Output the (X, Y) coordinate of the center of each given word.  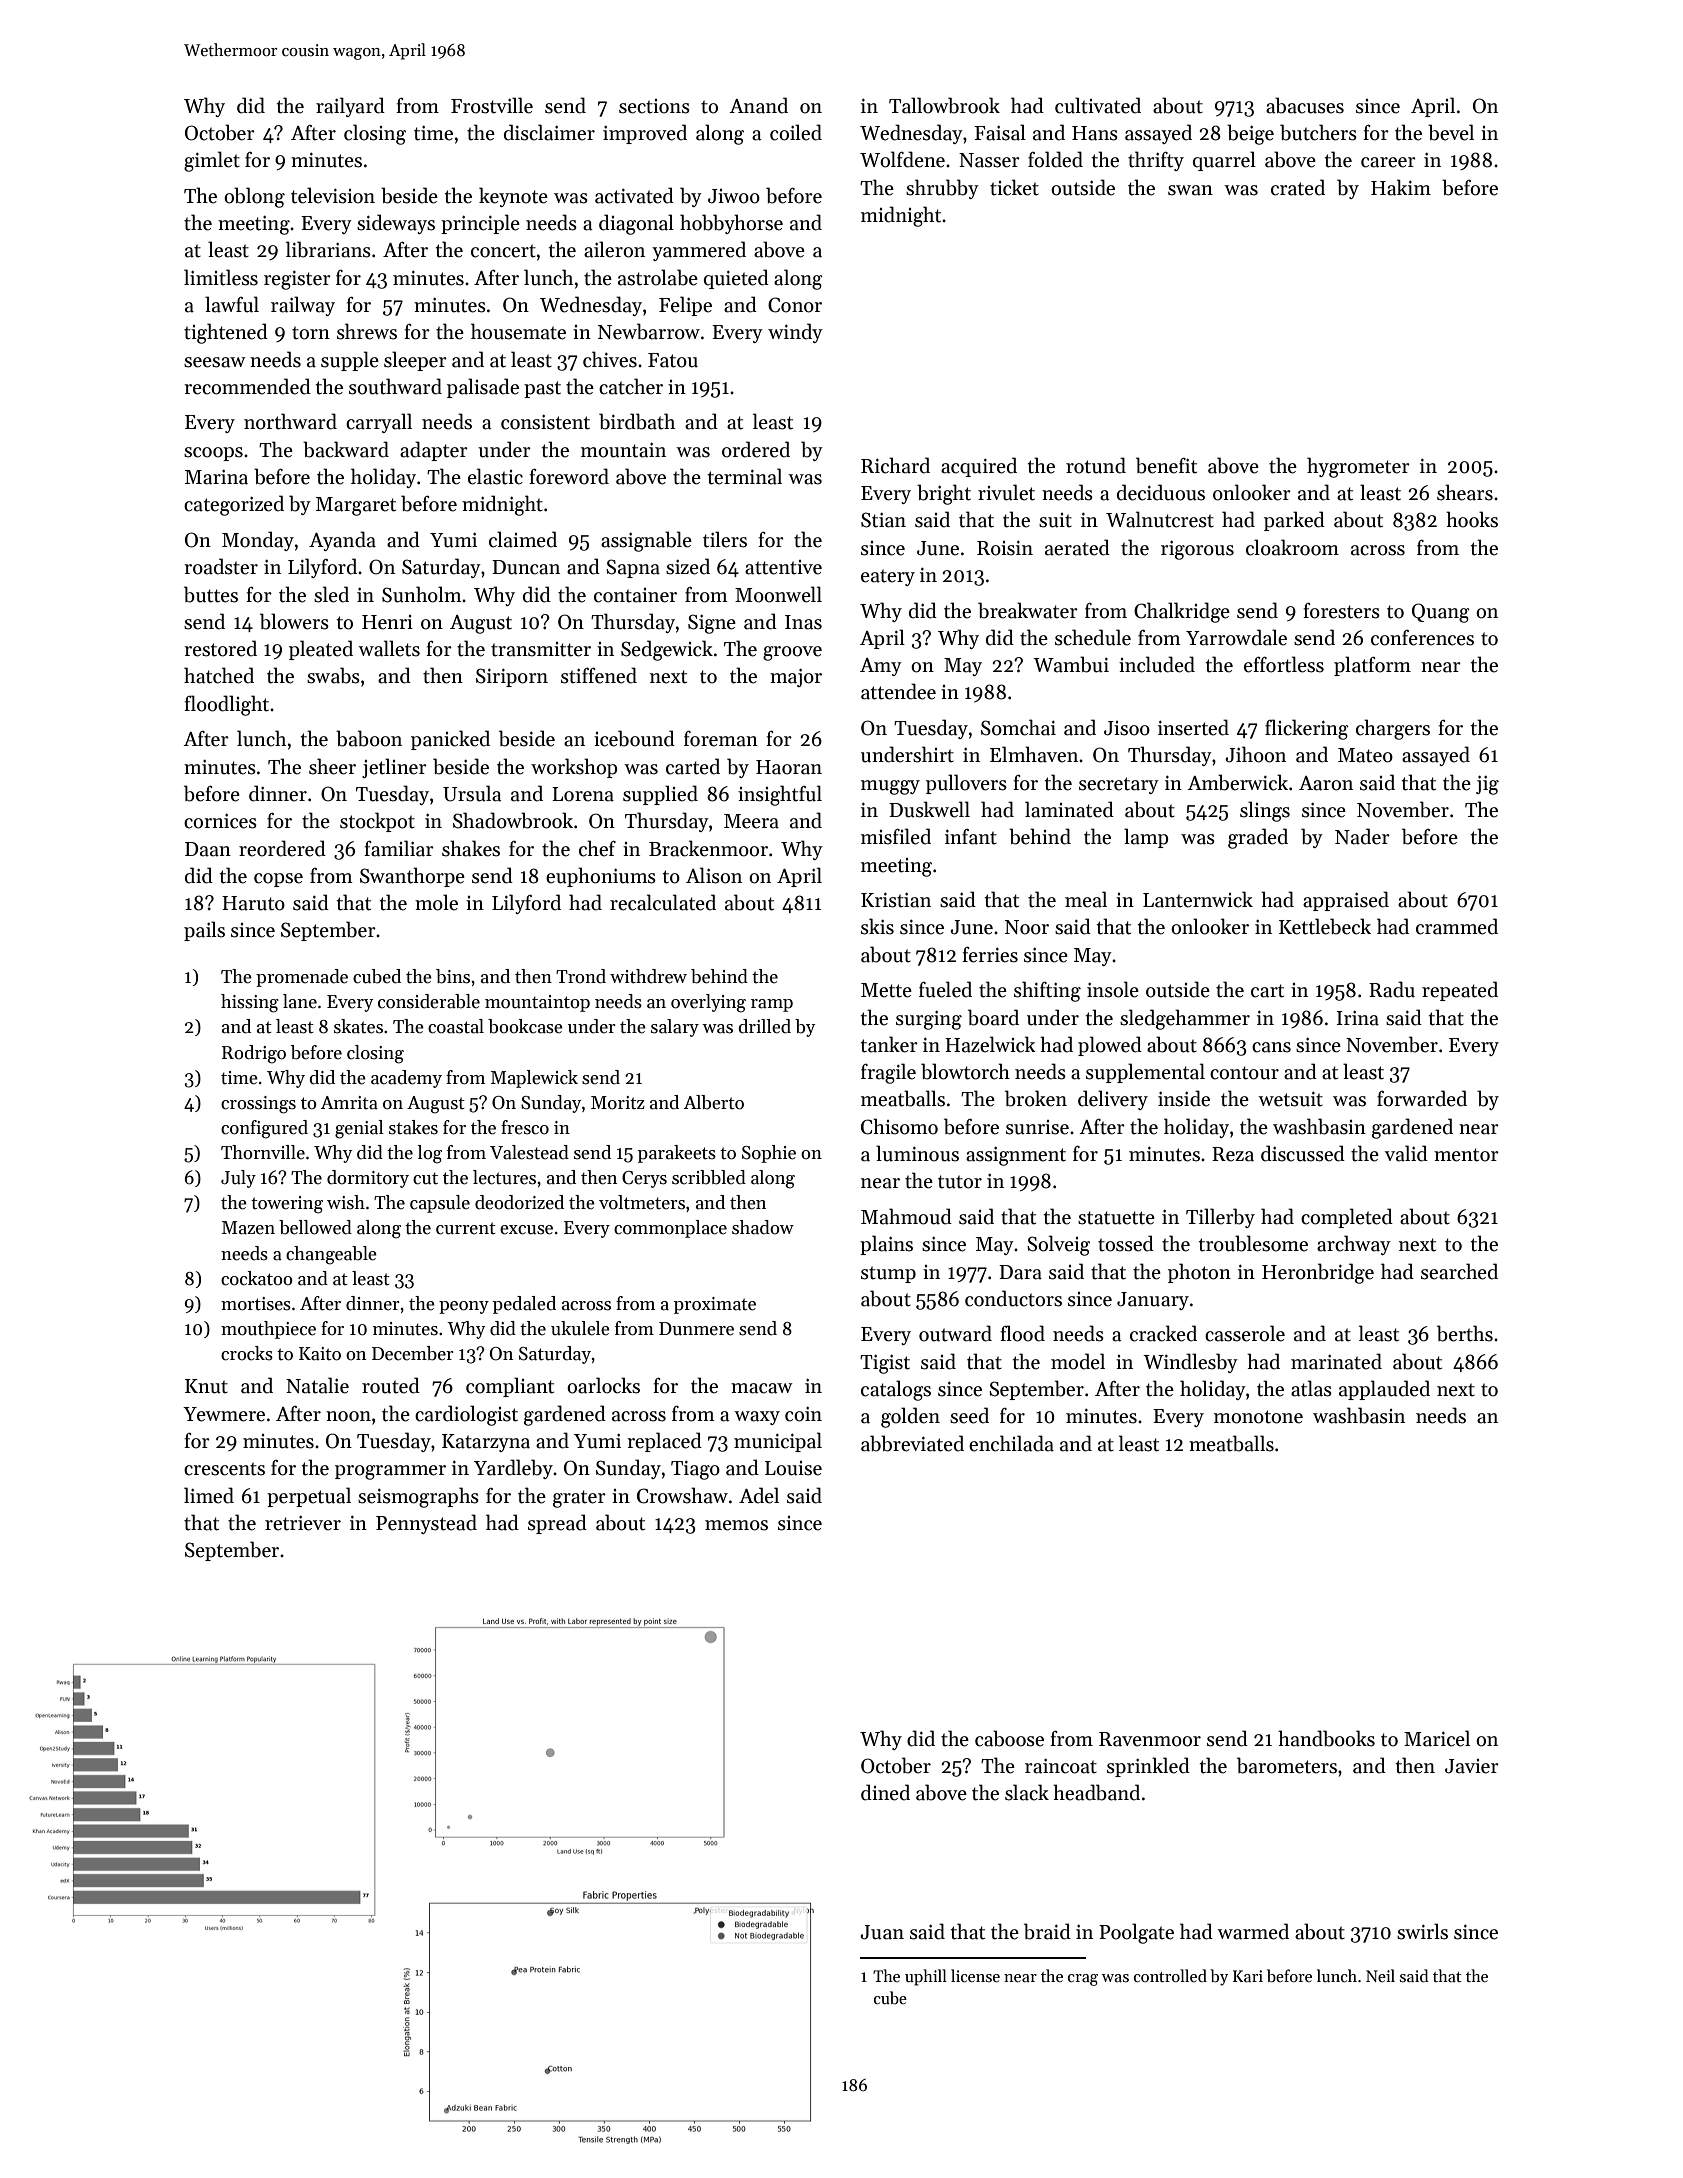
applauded (1384, 1390)
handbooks (1326, 1738)
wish (346, 1202)
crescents (224, 1469)
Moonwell (778, 594)
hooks (1472, 519)
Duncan (526, 567)
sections (654, 106)
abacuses (1305, 105)
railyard (350, 107)
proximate (715, 1305)
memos (736, 1525)
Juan (882, 1932)
